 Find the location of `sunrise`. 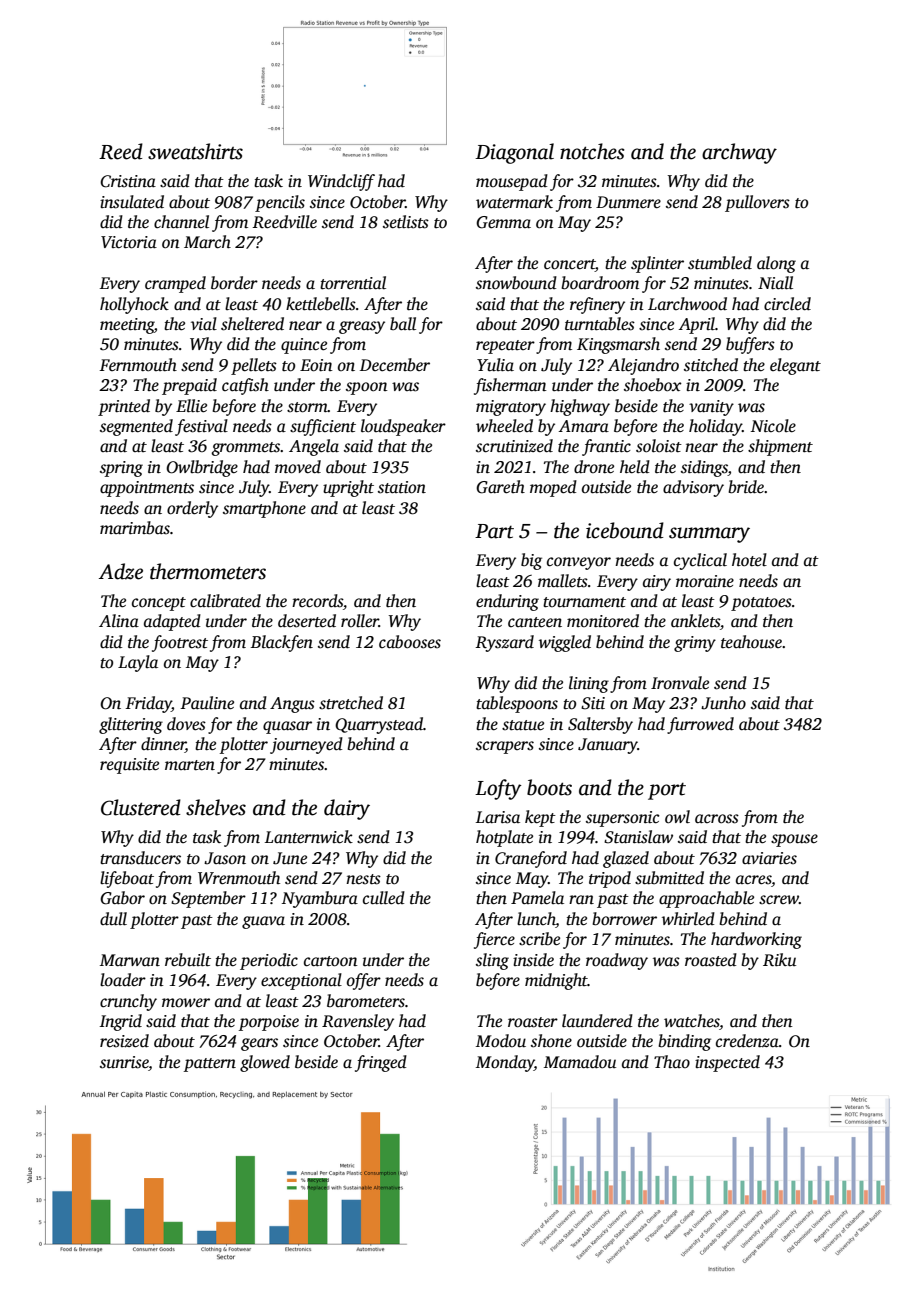

sunrise is located at coordinates (124, 1062).
